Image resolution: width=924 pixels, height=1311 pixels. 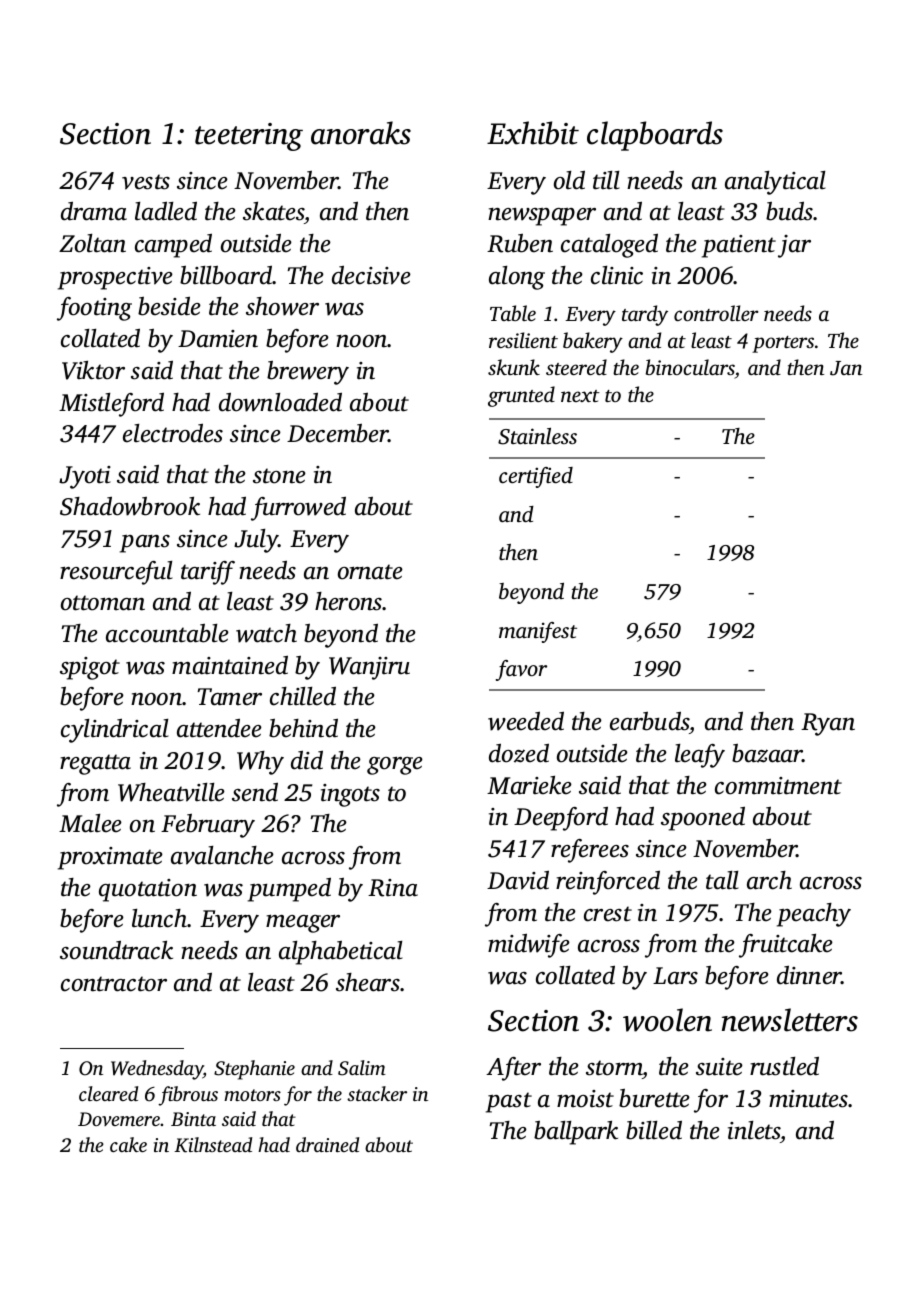 I want to click on proximate, so click(x=110, y=858).
